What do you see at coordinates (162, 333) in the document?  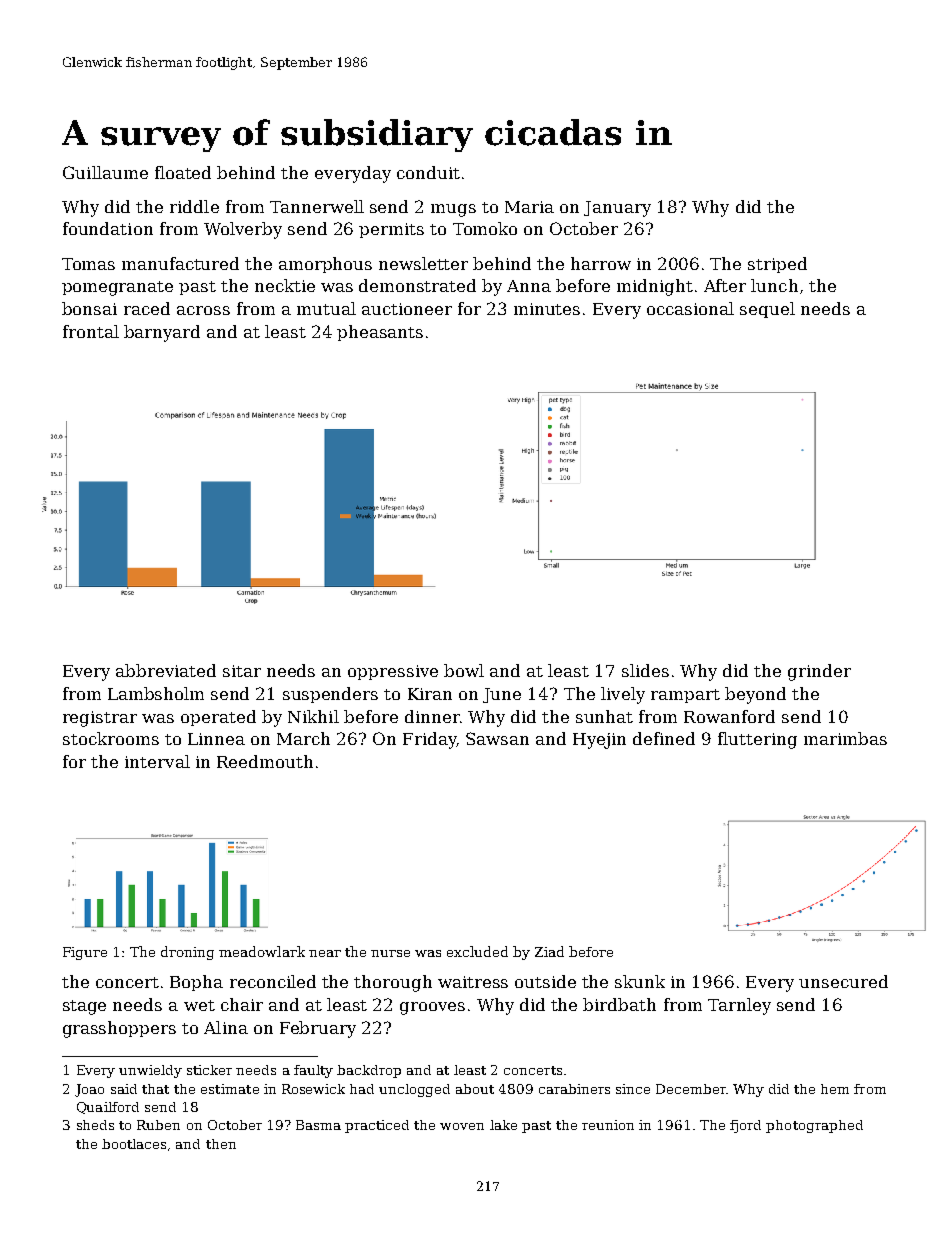 I see `barnyard` at bounding box center [162, 333].
